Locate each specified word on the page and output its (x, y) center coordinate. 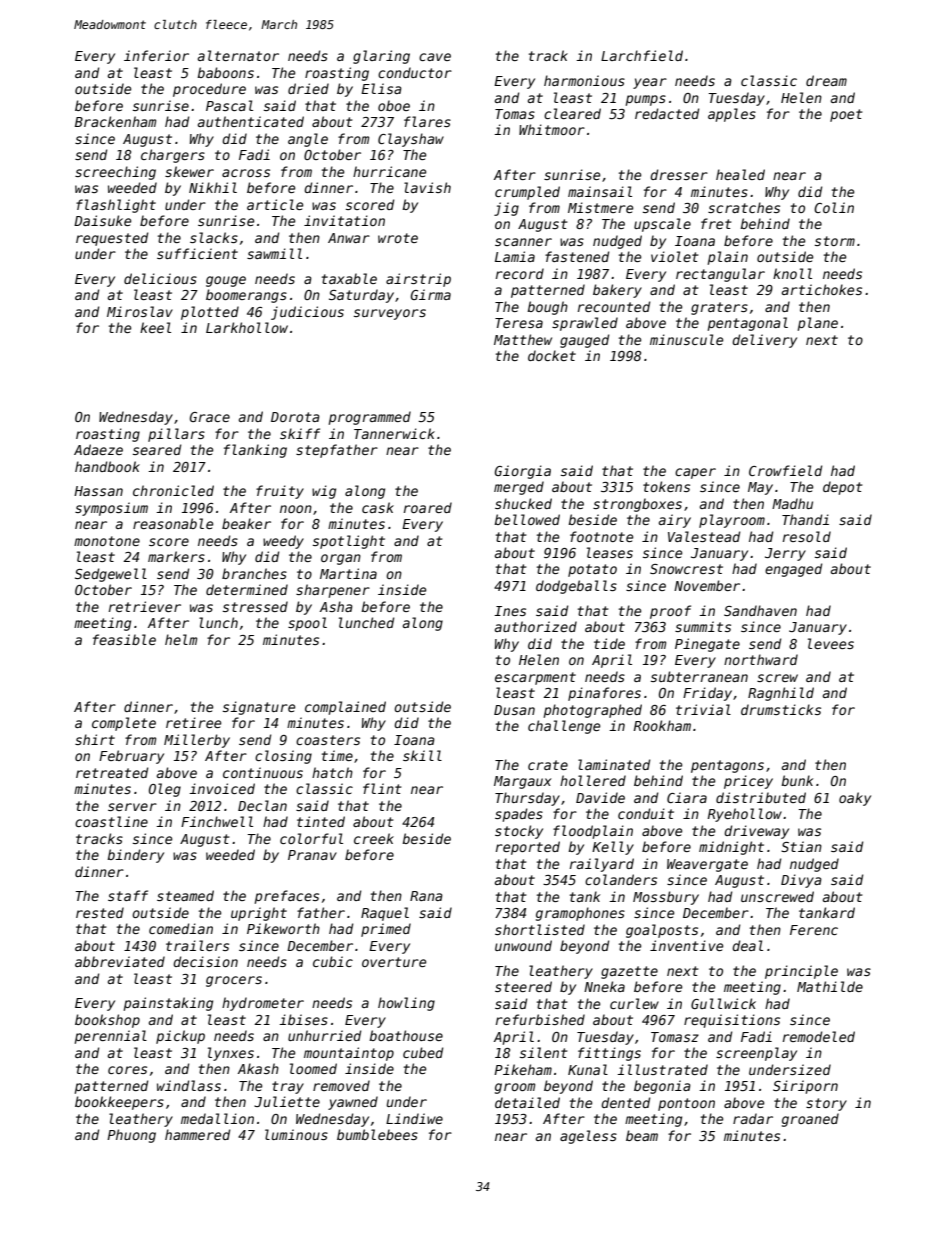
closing (283, 757)
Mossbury (666, 898)
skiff (300, 433)
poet (846, 115)
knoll (792, 273)
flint (382, 788)
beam (642, 1135)
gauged (584, 341)
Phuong (131, 1136)
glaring (381, 57)
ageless (588, 1137)
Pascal (229, 105)
